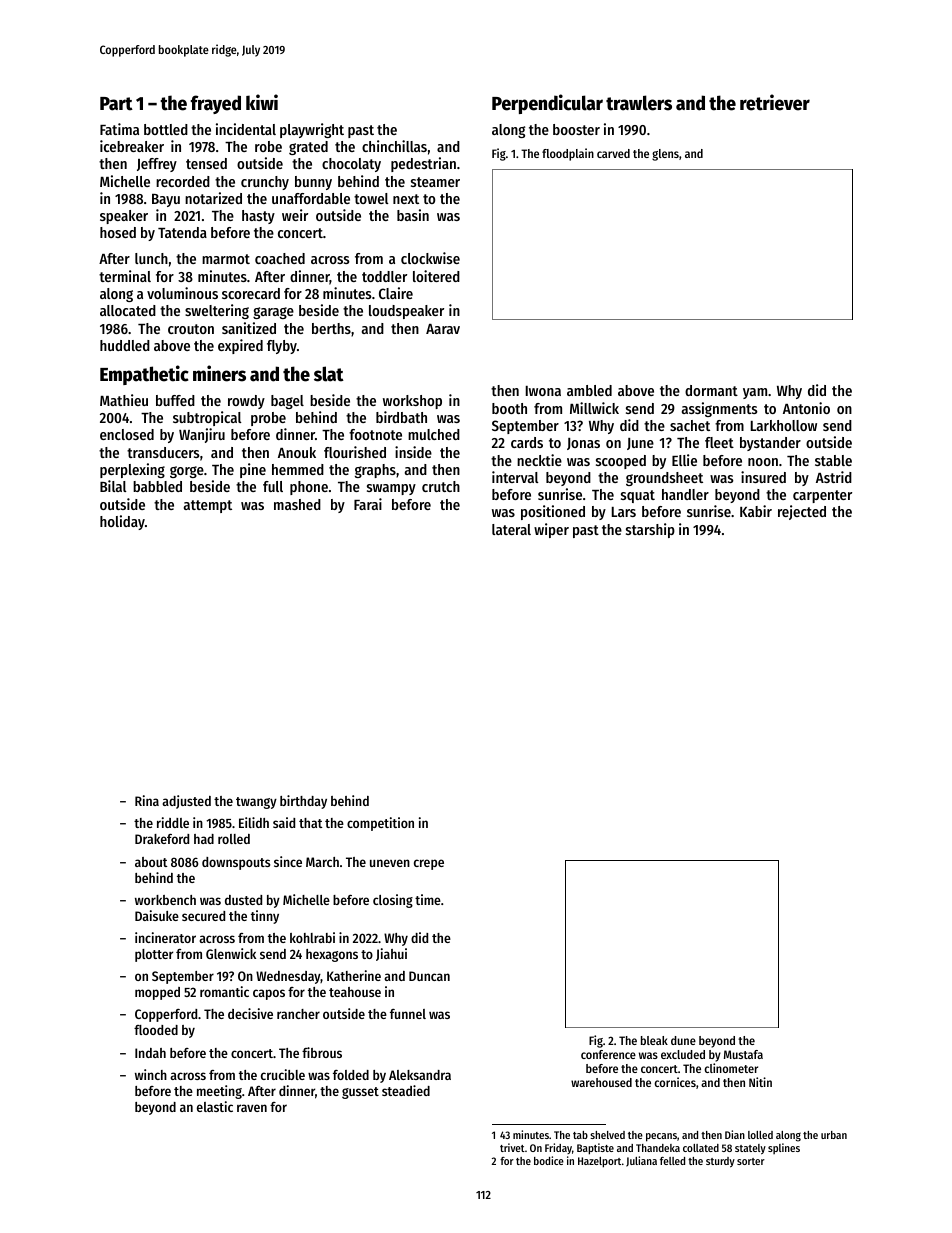 The height and width of the page is (1233, 952). What do you see at coordinates (262, 102) in the page?
I see `kiwi` at bounding box center [262, 102].
